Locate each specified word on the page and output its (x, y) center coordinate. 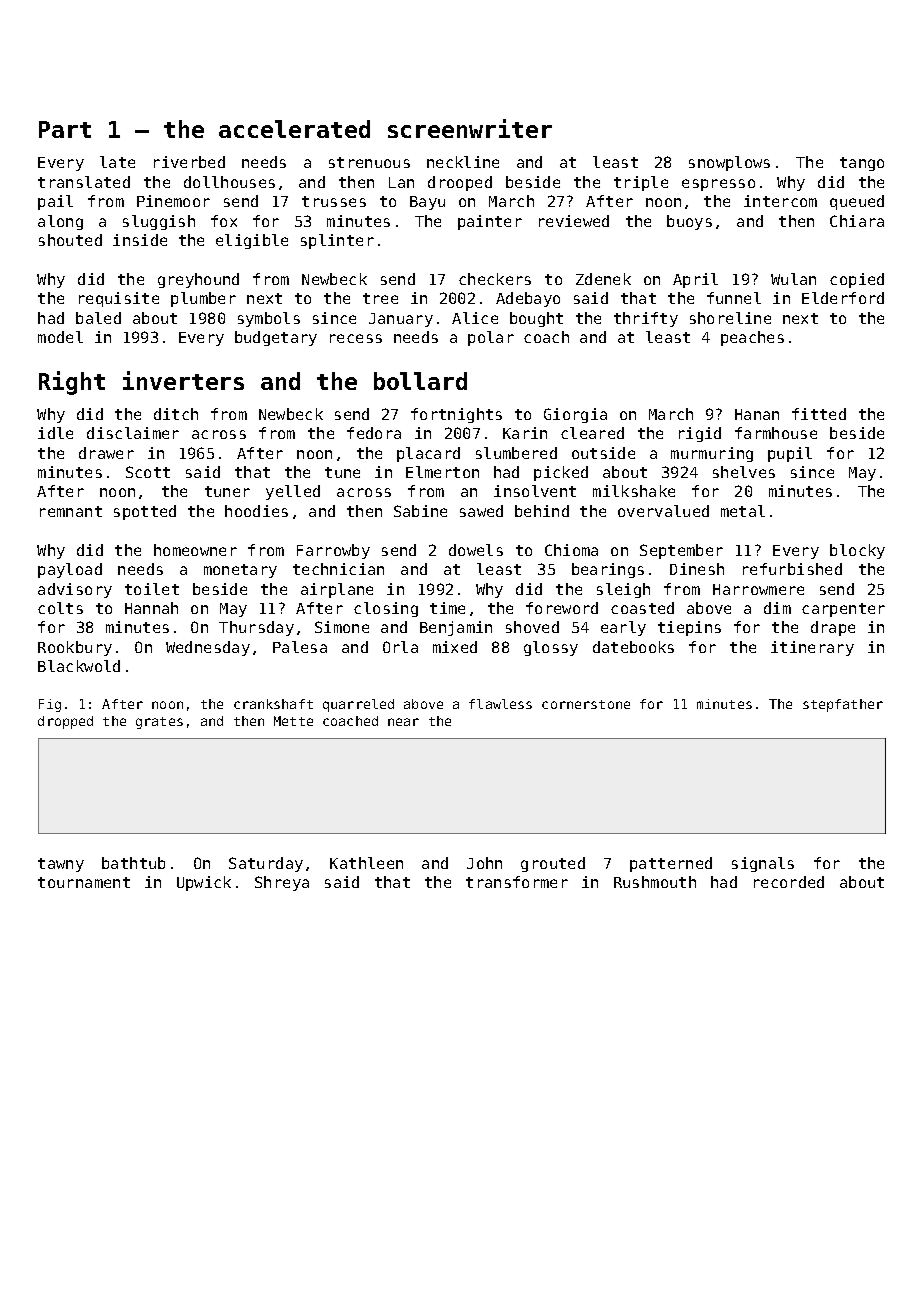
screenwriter (470, 128)
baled (98, 318)
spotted (145, 512)
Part (65, 129)
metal (743, 511)
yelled (293, 492)
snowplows (729, 163)
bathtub (133, 863)
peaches (752, 338)
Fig (50, 705)
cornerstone (586, 704)
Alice (475, 318)
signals (763, 864)
